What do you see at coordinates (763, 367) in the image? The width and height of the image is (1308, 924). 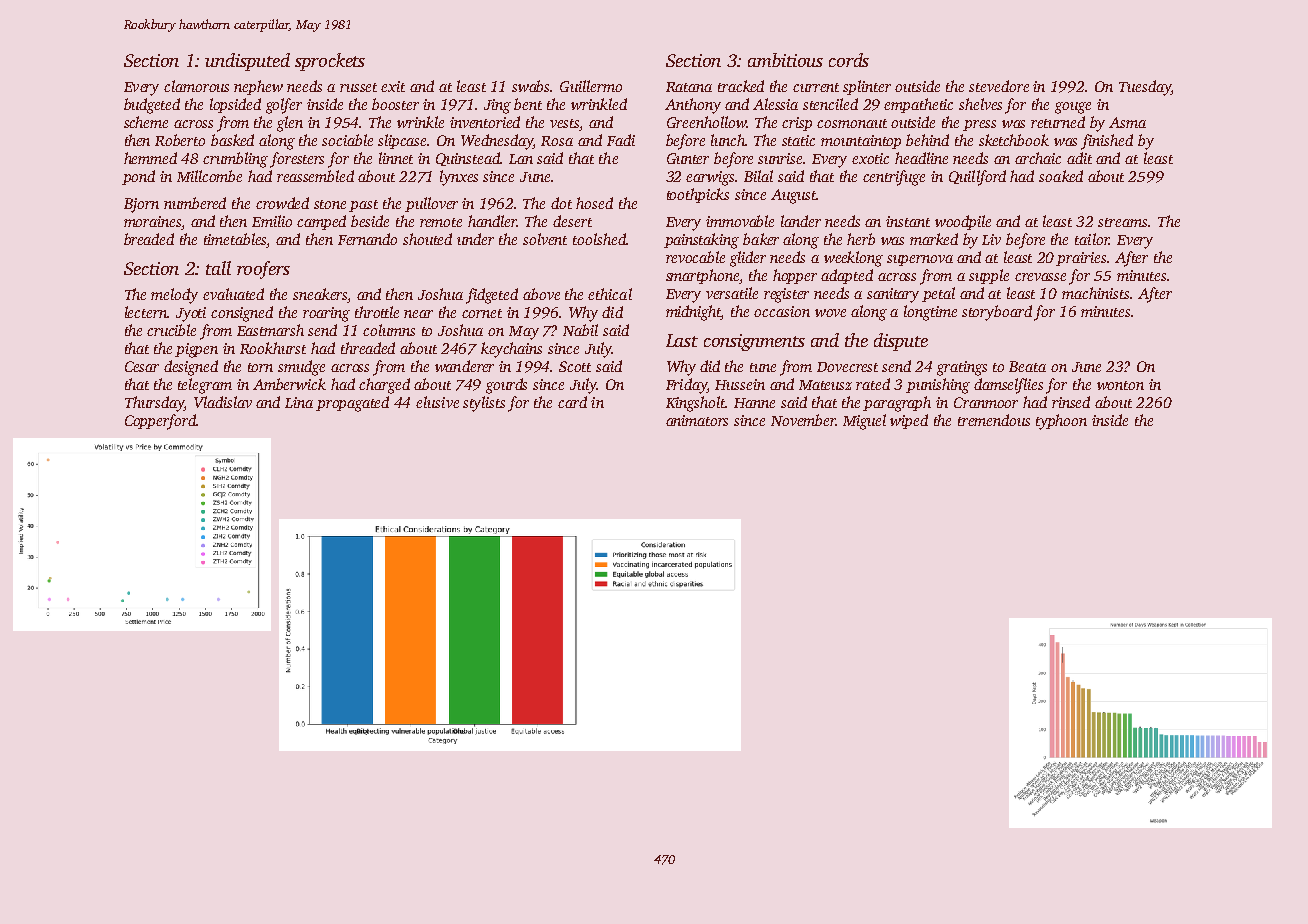 I see `tune` at bounding box center [763, 367].
